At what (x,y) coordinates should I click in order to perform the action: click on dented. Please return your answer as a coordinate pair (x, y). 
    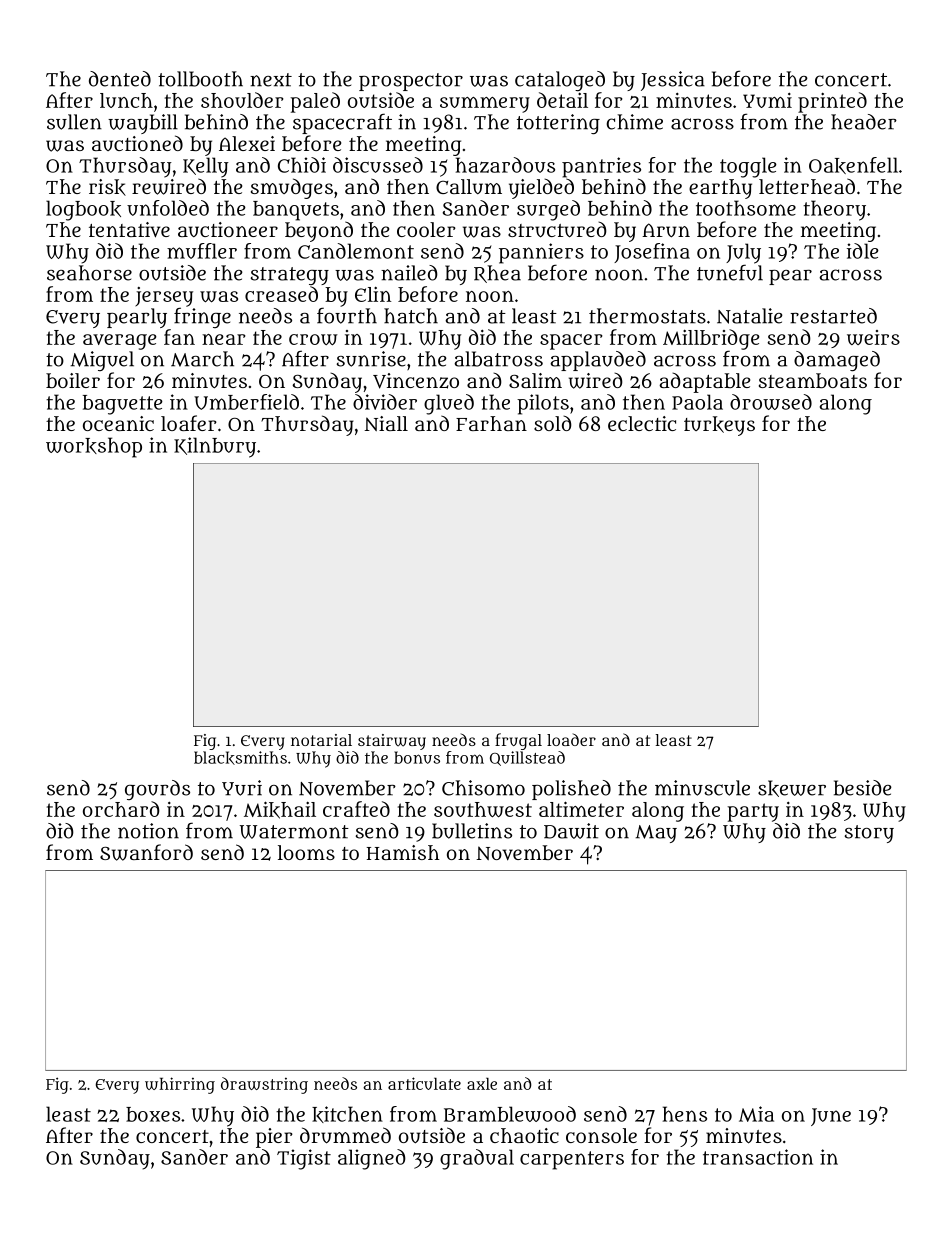
    Looking at the image, I should click on (120, 79).
